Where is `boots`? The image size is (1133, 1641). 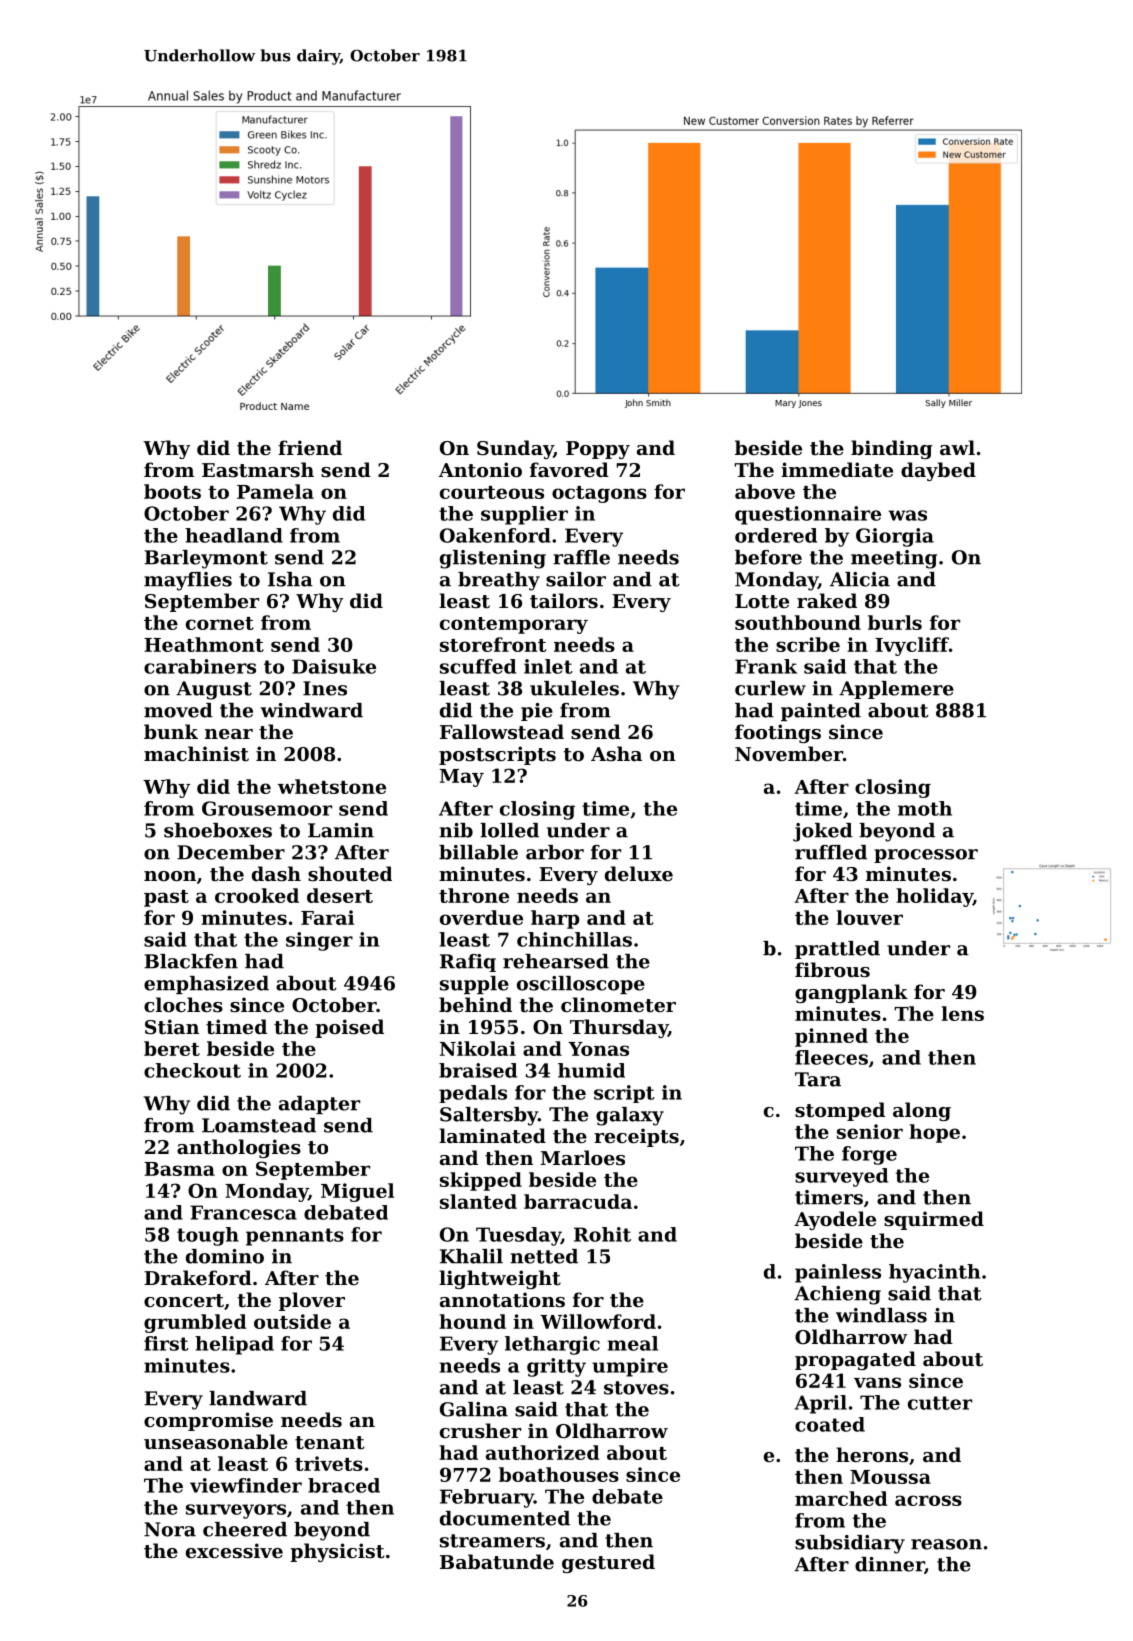 boots is located at coordinates (172, 491).
